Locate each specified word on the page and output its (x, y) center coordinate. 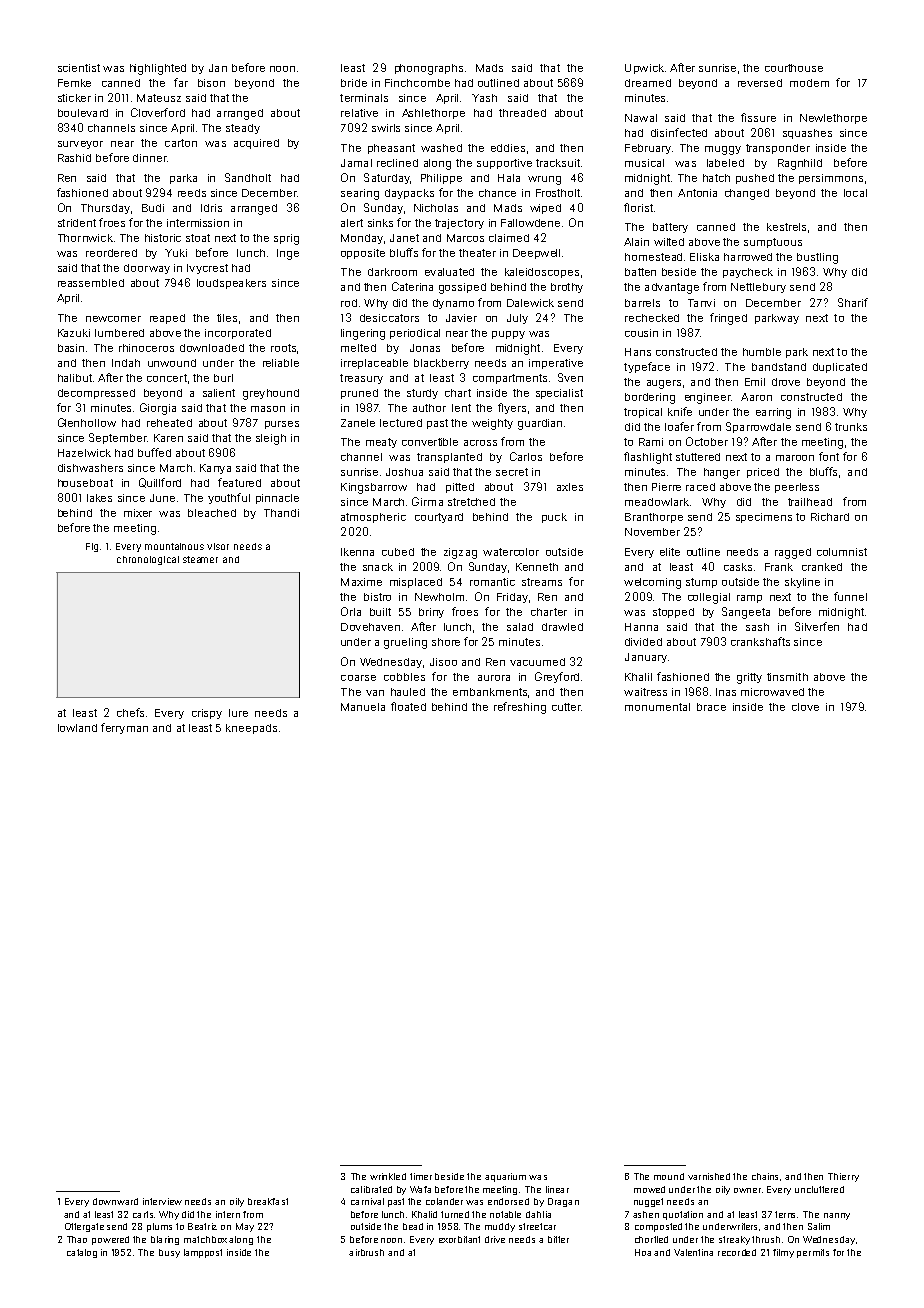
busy (169, 1253)
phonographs (429, 69)
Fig (92, 547)
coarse (358, 678)
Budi (153, 208)
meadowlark (657, 502)
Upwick (644, 69)
